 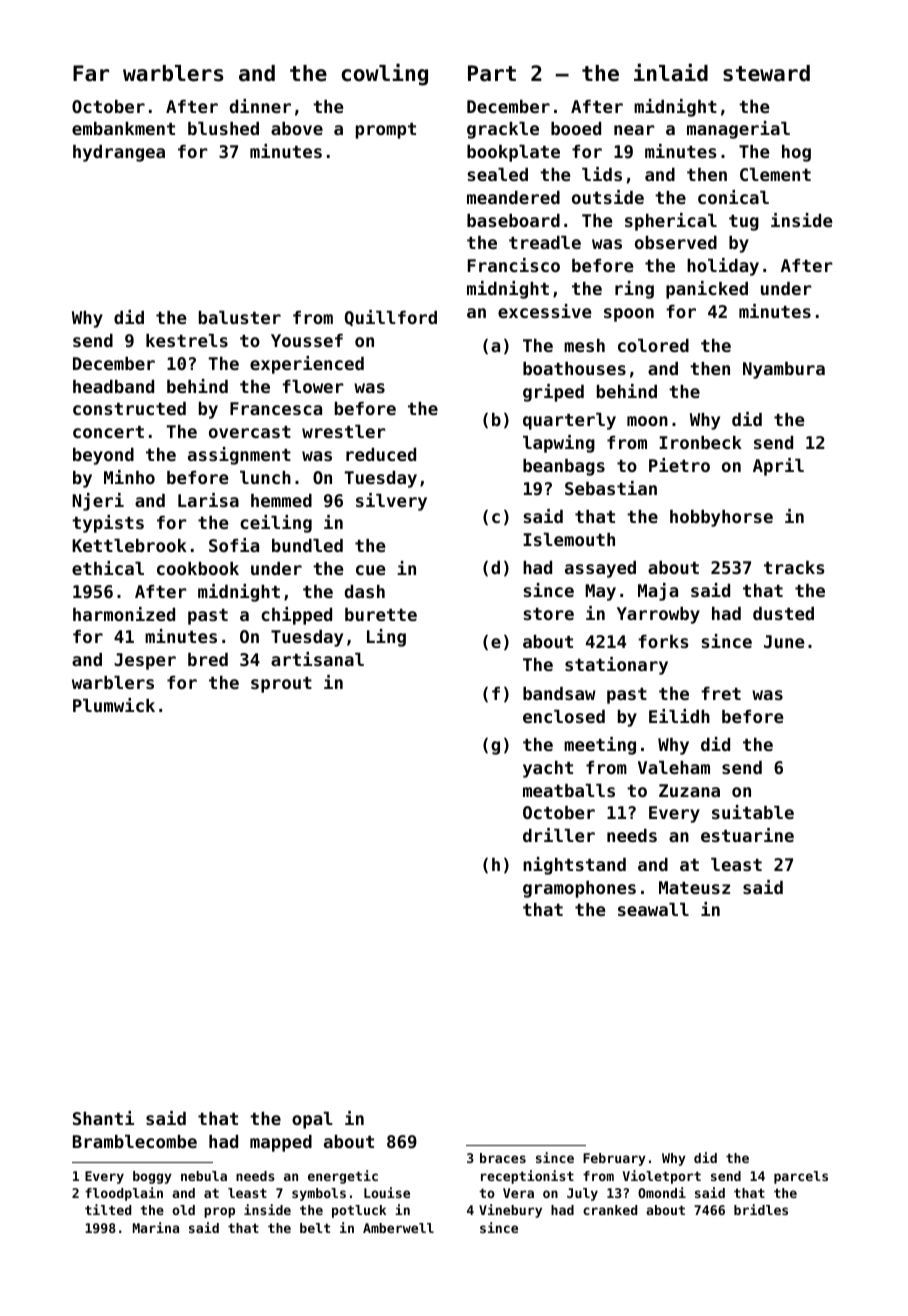 What do you see at coordinates (689, 790) in the document?
I see `Zuzana` at bounding box center [689, 790].
